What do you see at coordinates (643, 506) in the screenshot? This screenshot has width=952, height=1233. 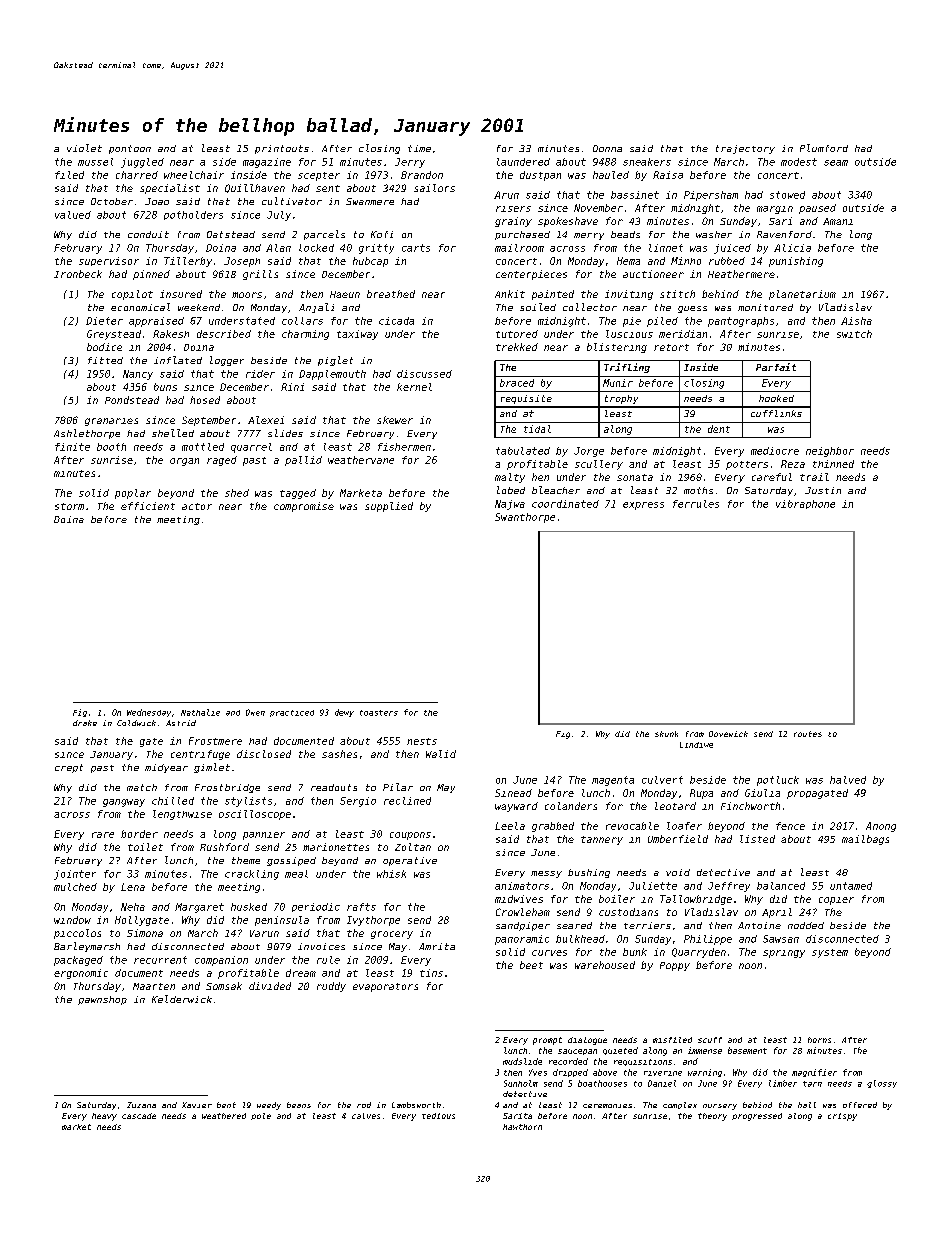 I see `express` at bounding box center [643, 506].
